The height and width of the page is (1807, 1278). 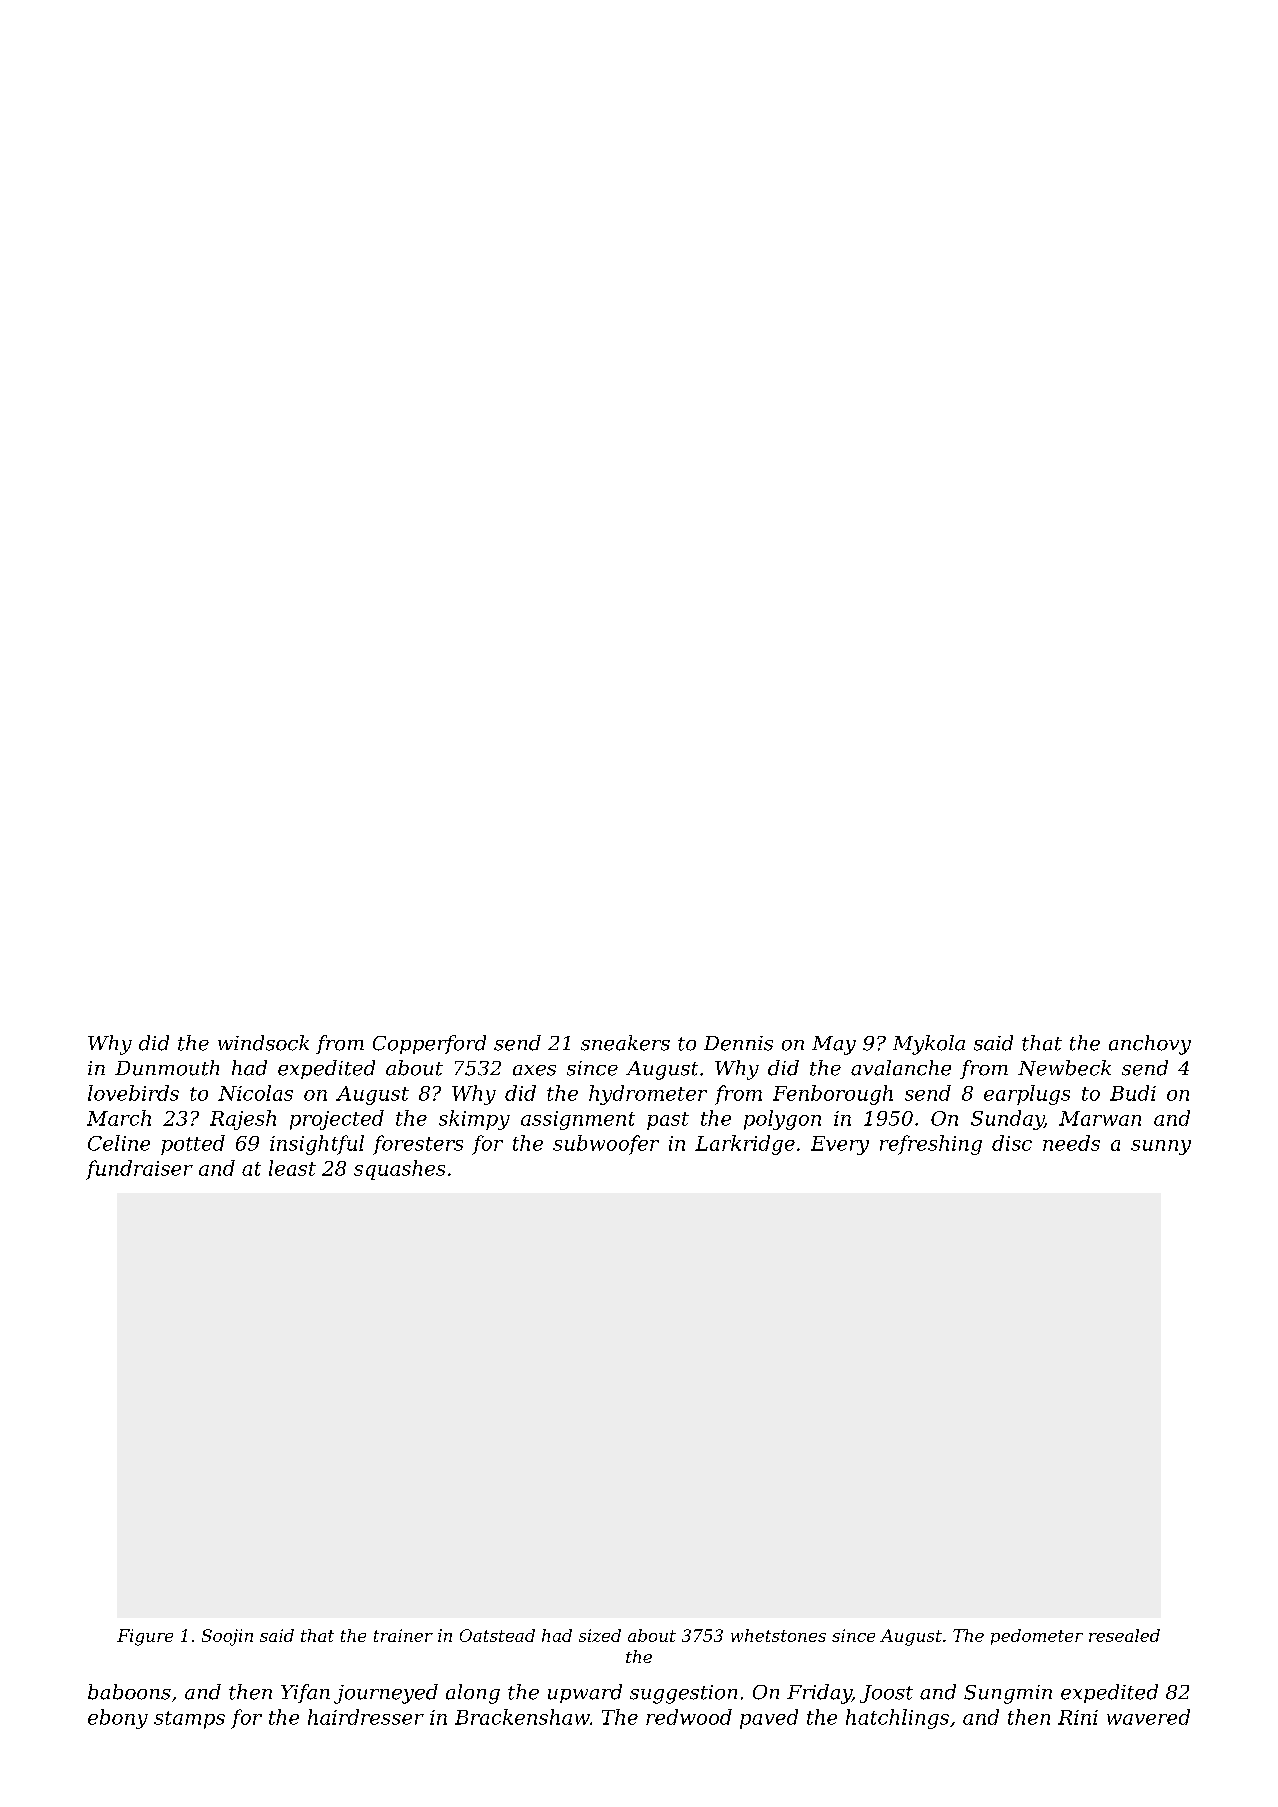 What do you see at coordinates (1037, 1637) in the page?
I see `pedometer` at bounding box center [1037, 1637].
